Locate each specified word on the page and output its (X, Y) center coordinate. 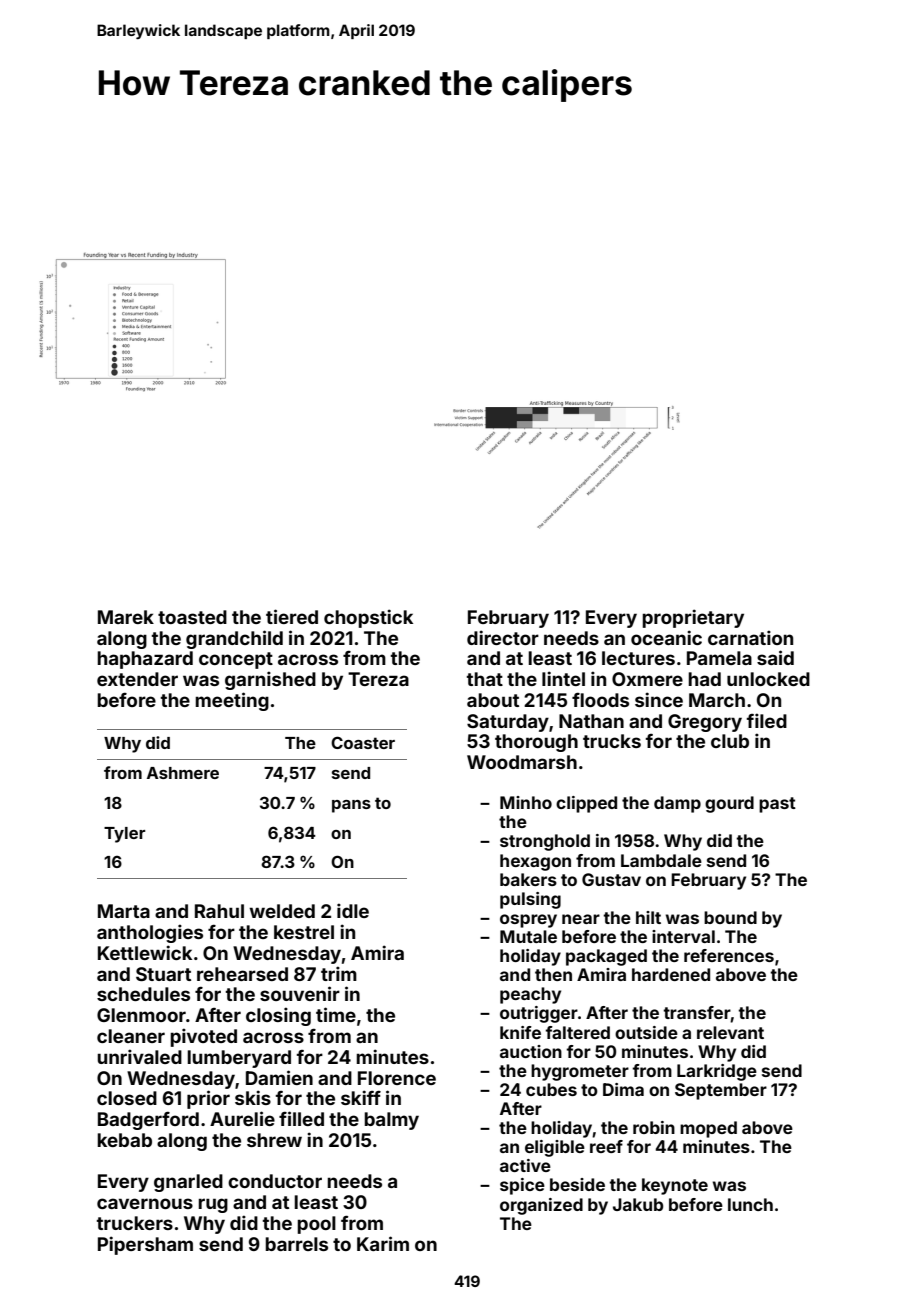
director (503, 637)
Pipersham (145, 1245)
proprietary (693, 618)
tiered (292, 616)
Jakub (638, 1204)
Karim (383, 1243)
